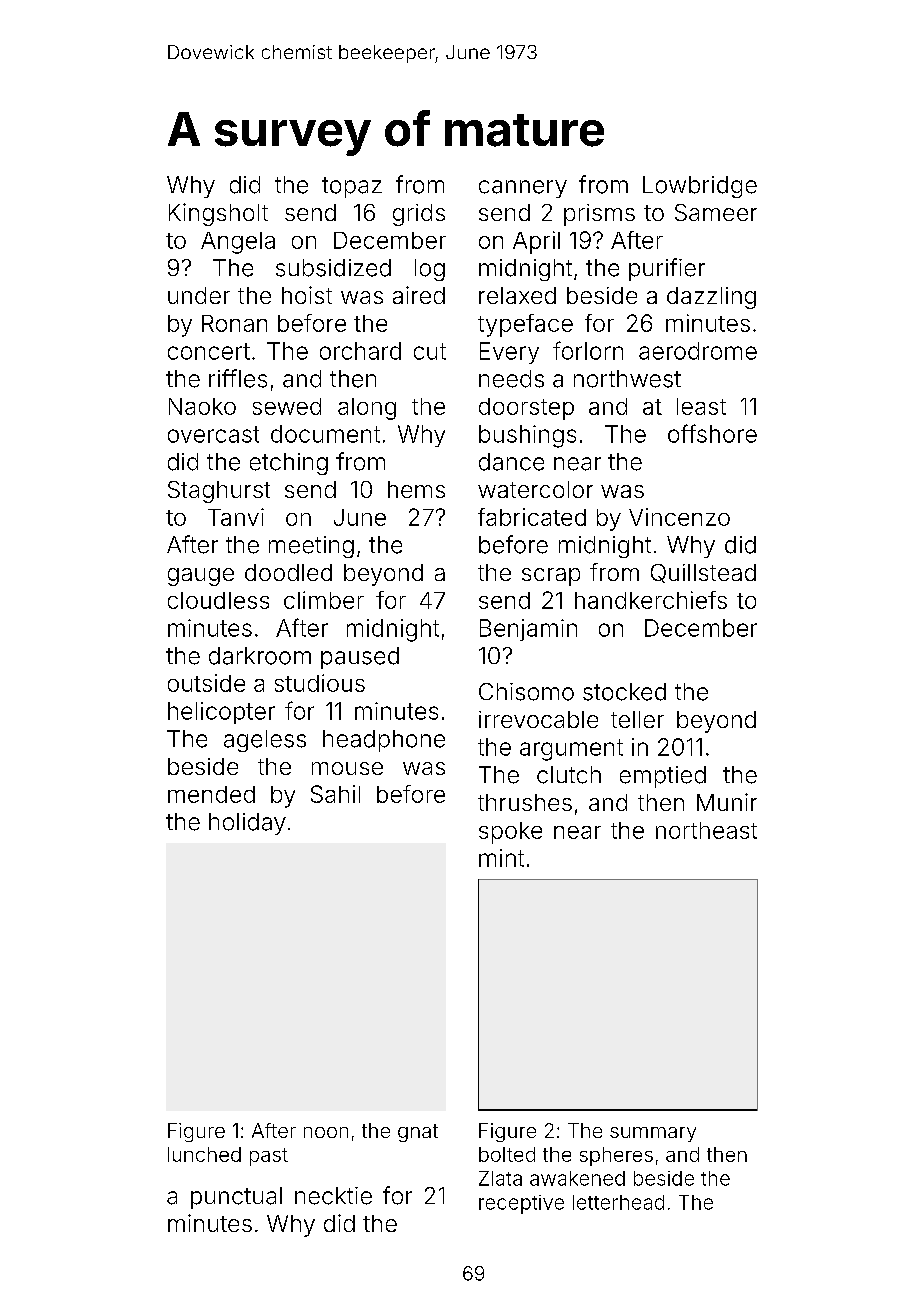 The width and height of the page is (924, 1311). Describe the element at coordinates (511, 379) in the page. I see `needs` at that location.
